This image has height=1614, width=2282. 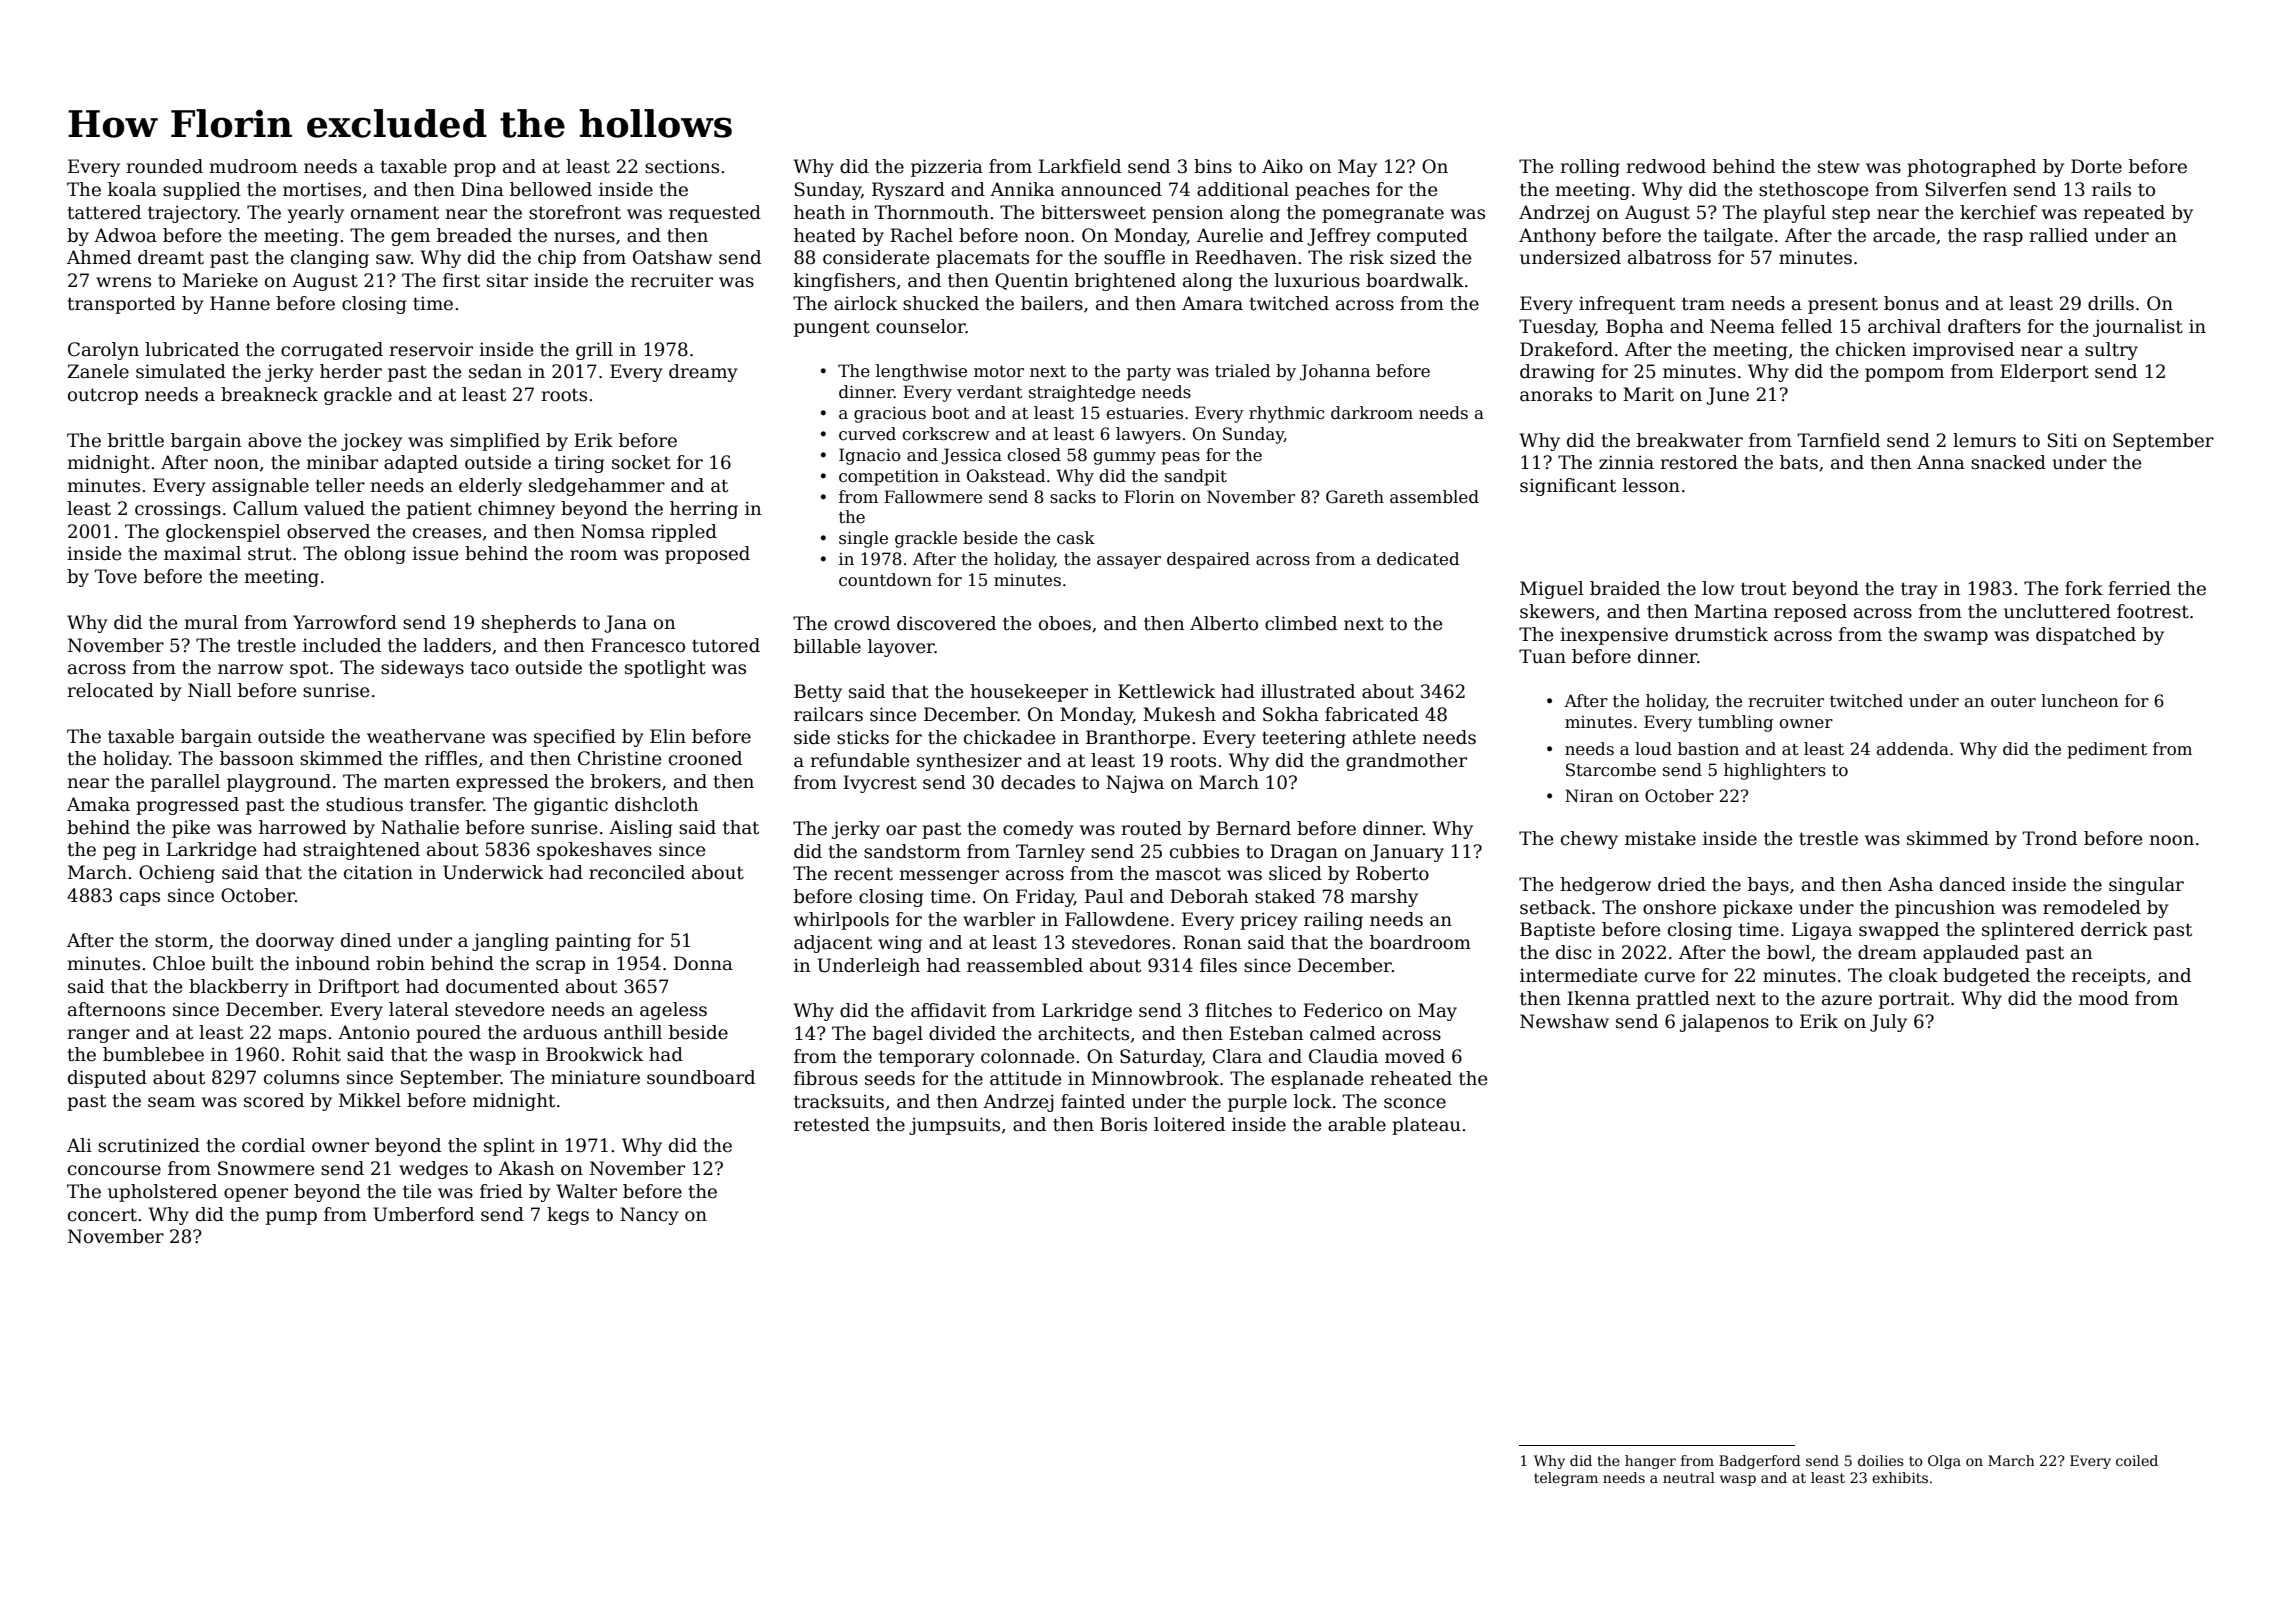 What do you see at coordinates (104, 212) in the image?
I see `tattered` at bounding box center [104, 212].
